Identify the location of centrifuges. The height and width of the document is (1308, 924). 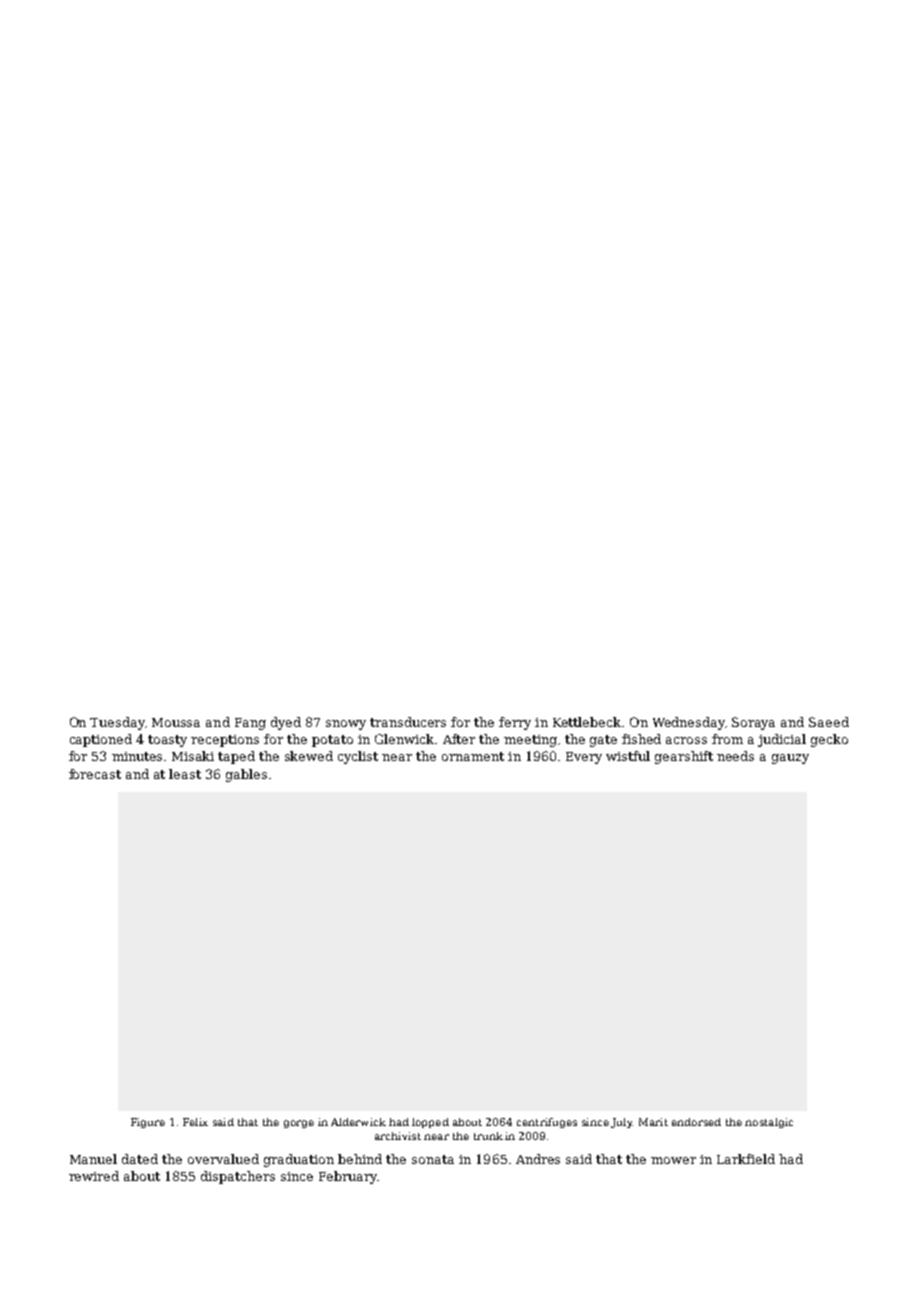
(547, 1123).
